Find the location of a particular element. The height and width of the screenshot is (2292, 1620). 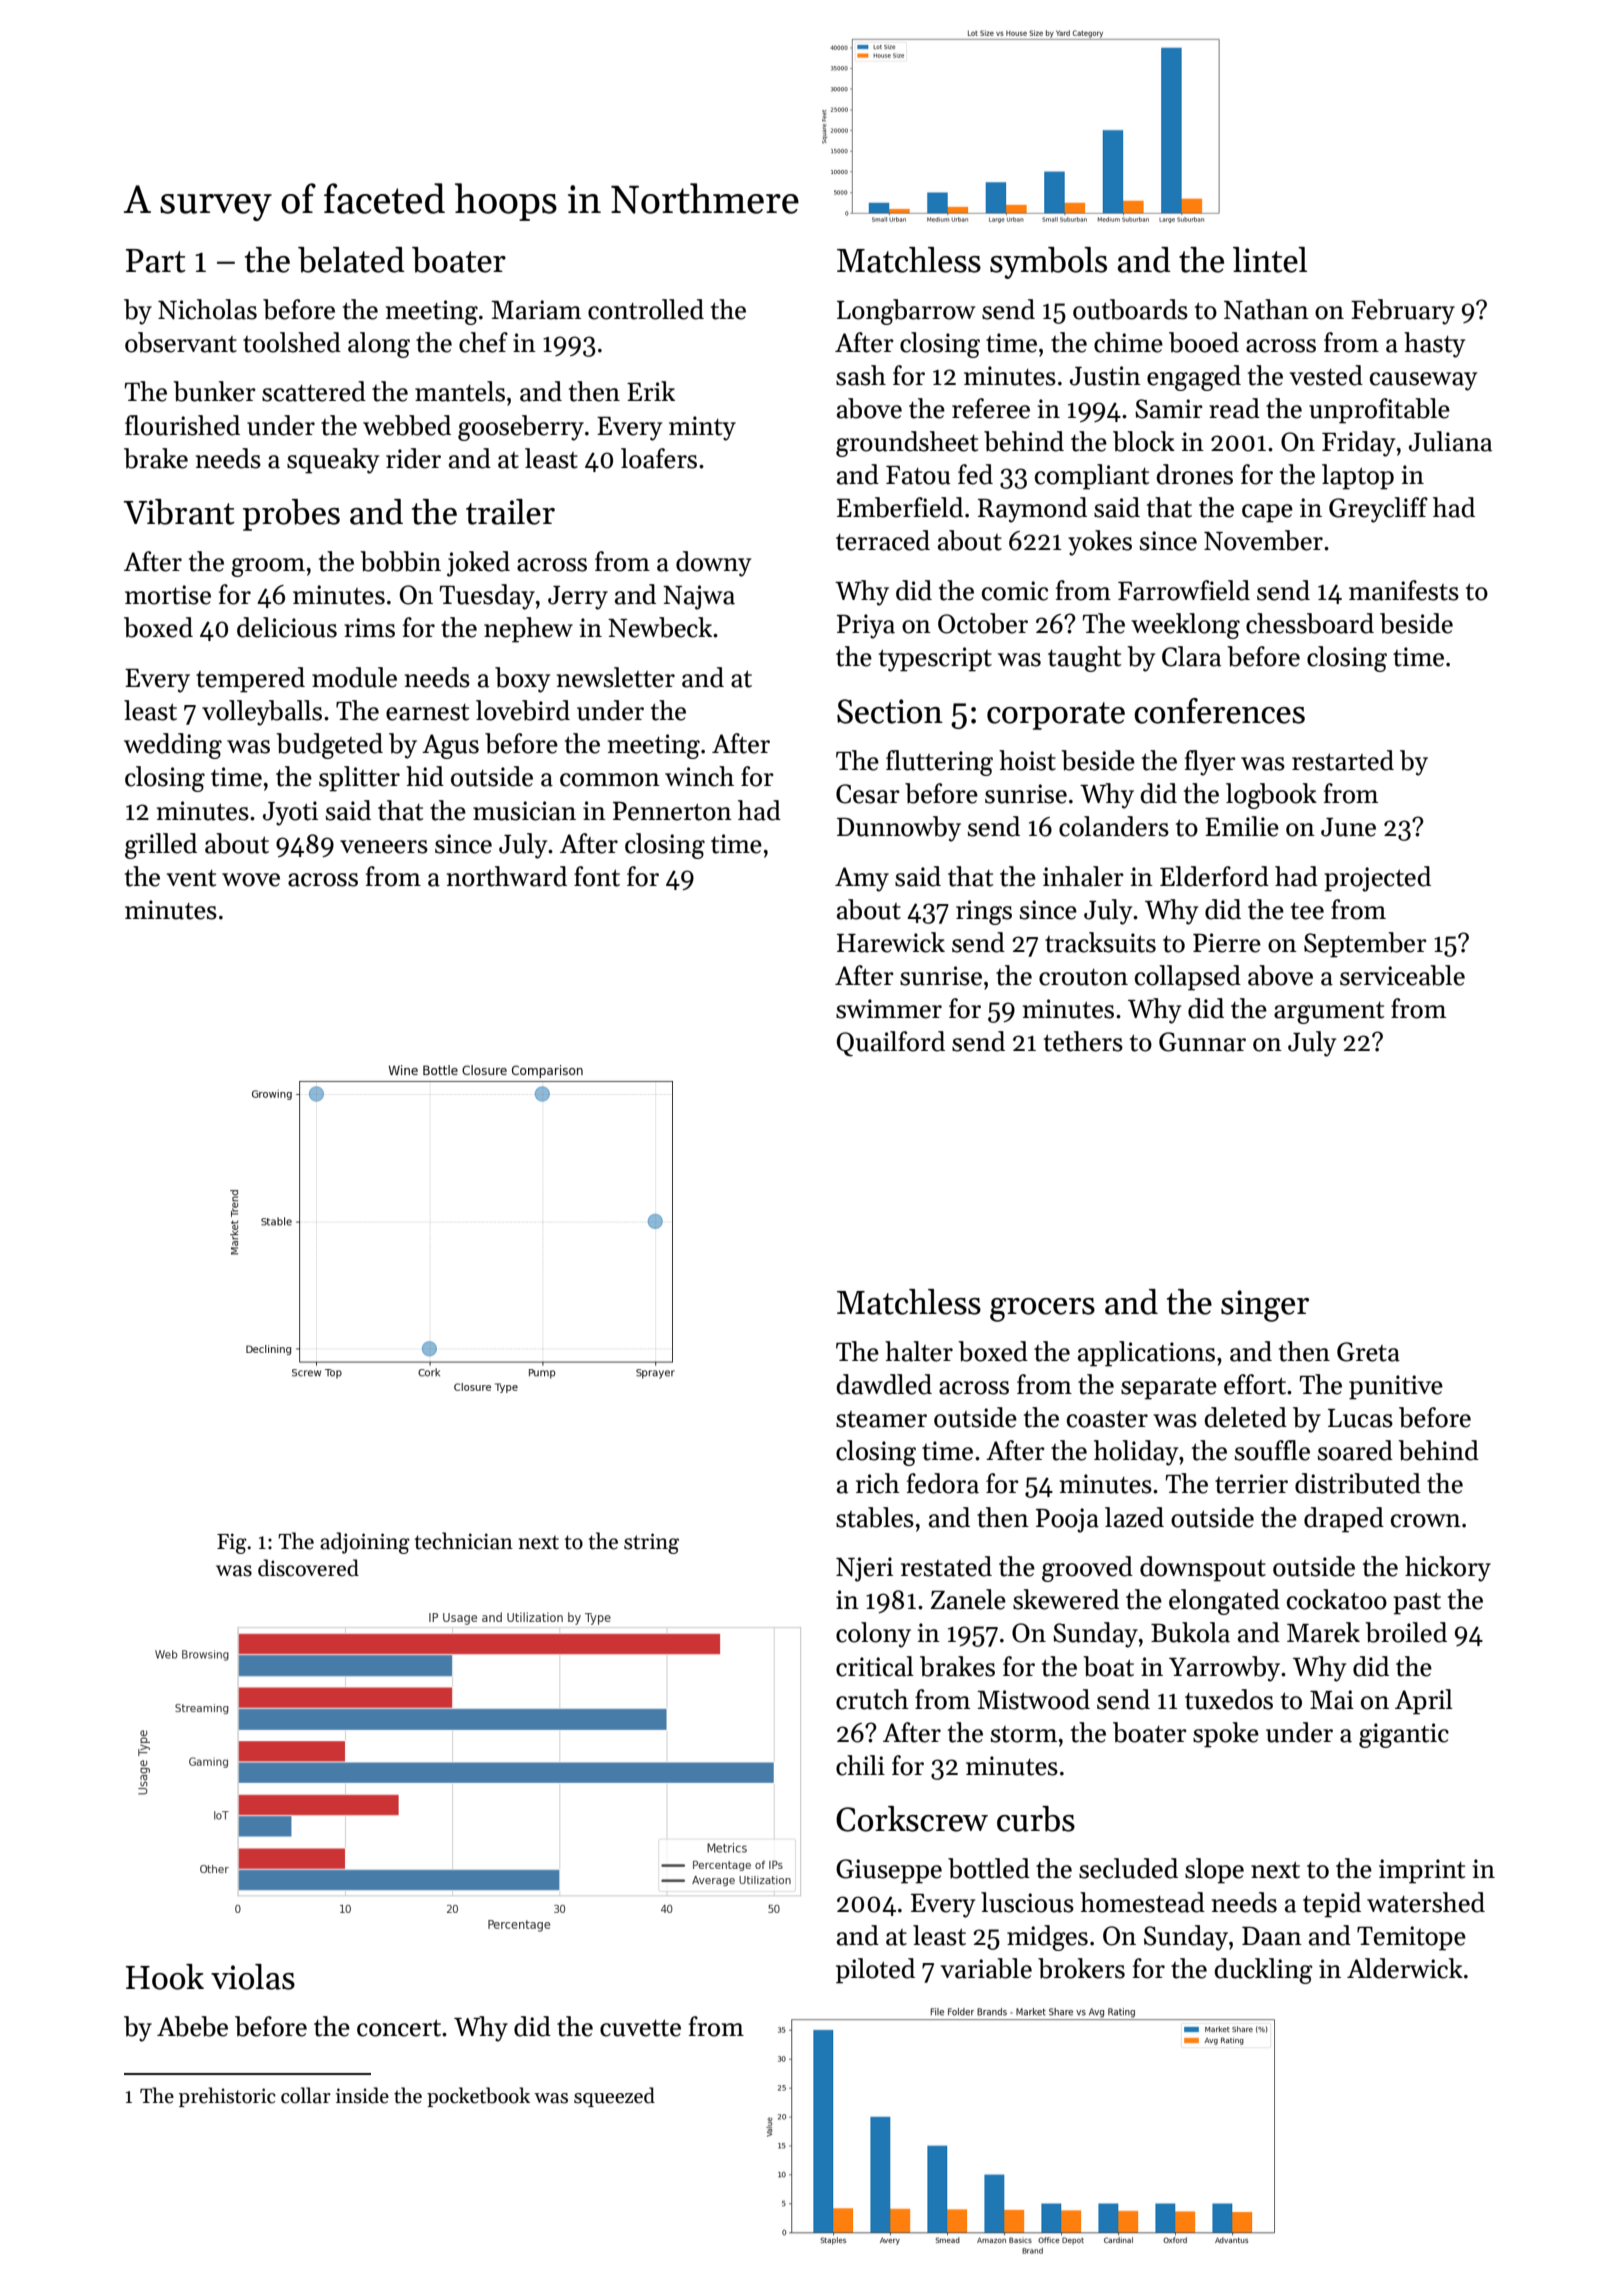

Part is located at coordinates (156, 261).
